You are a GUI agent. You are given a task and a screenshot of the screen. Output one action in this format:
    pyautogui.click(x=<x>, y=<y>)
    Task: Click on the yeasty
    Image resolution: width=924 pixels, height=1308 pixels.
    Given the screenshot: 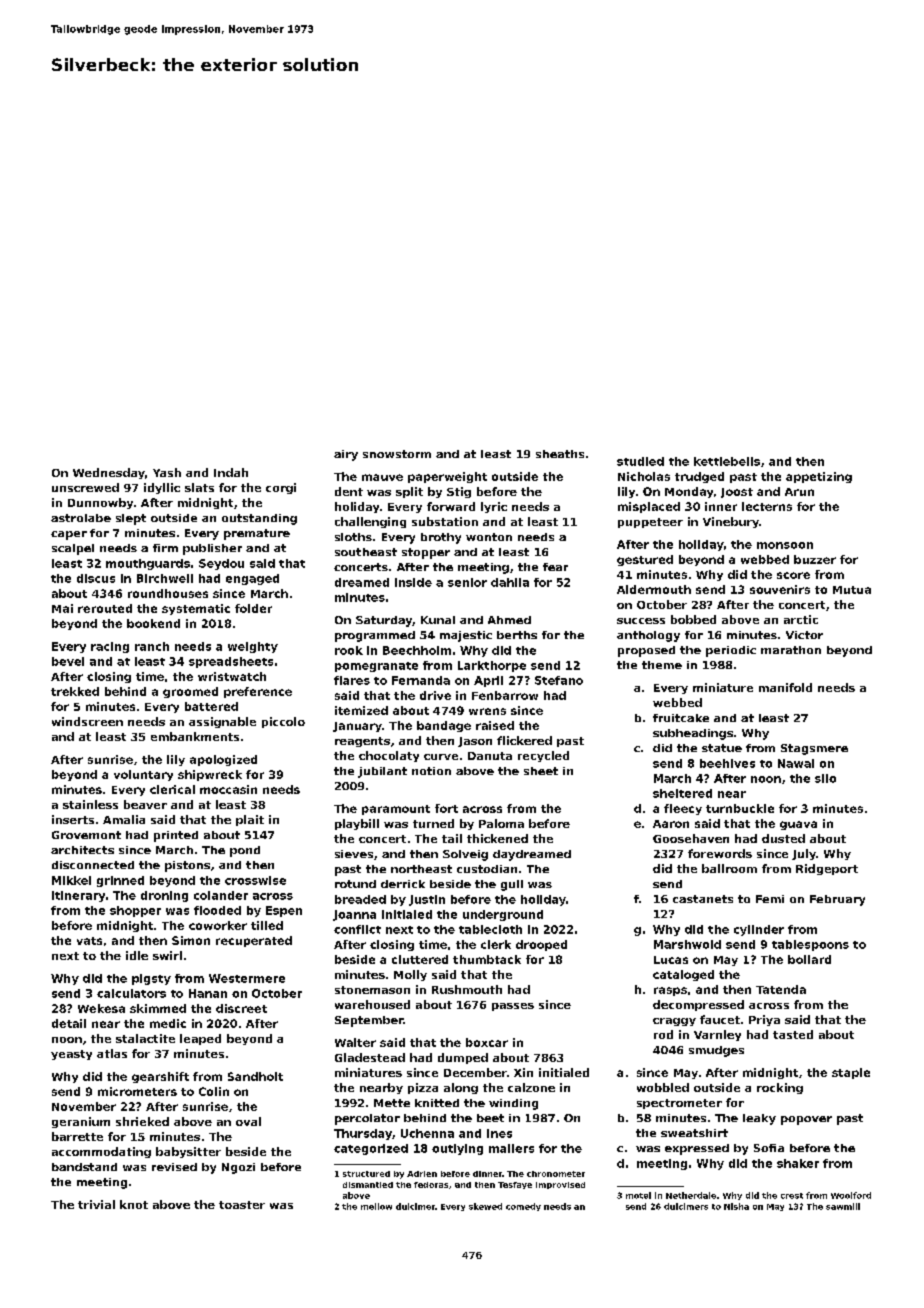 What is the action you would take?
    pyautogui.click(x=71, y=1055)
